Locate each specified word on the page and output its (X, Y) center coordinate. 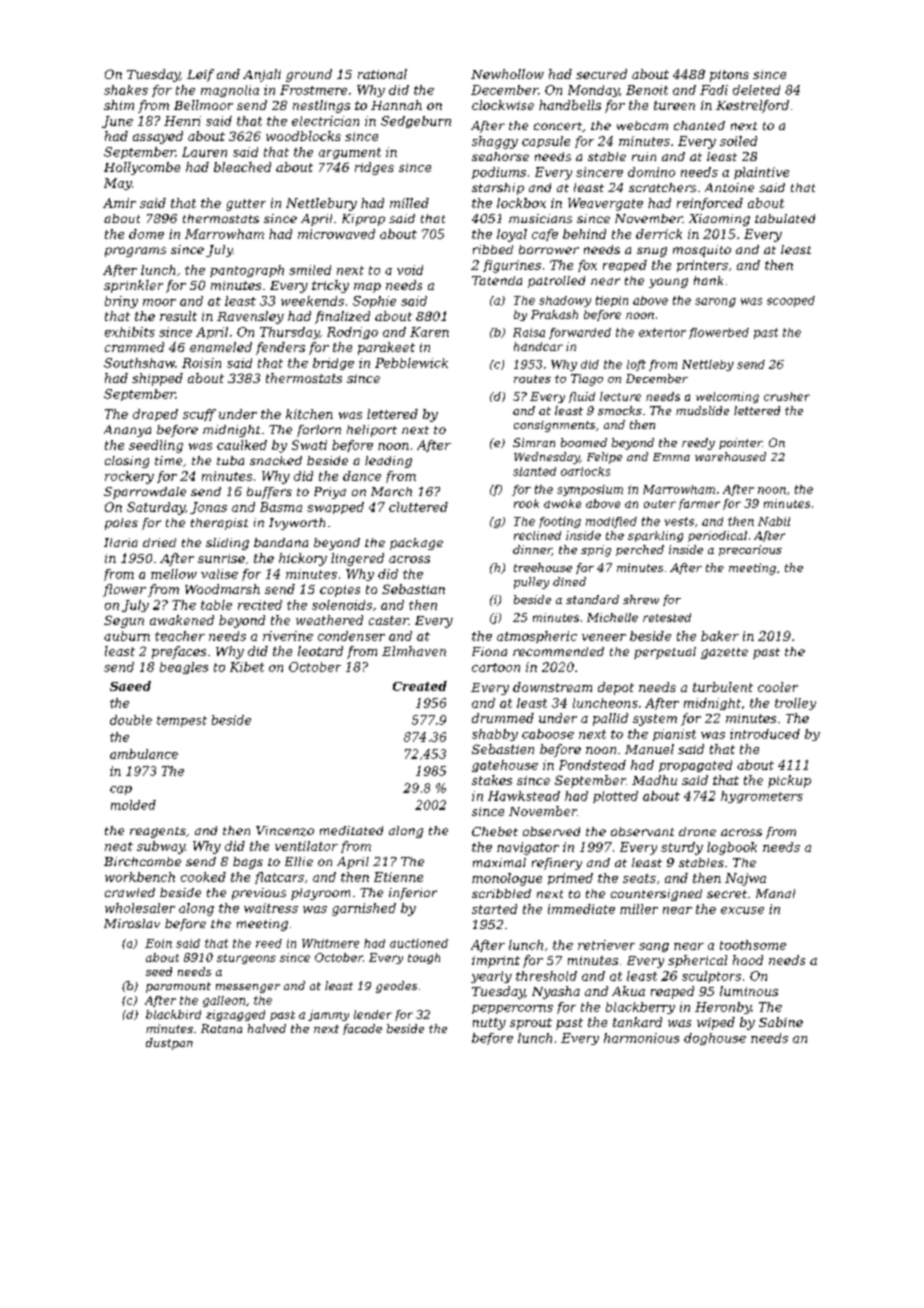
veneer (604, 637)
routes (532, 379)
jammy (328, 1015)
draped (155, 415)
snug (652, 252)
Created (420, 686)
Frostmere (313, 90)
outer (660, 504)
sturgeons (246, 959)
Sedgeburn (416, 122)
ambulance (144, 754)
